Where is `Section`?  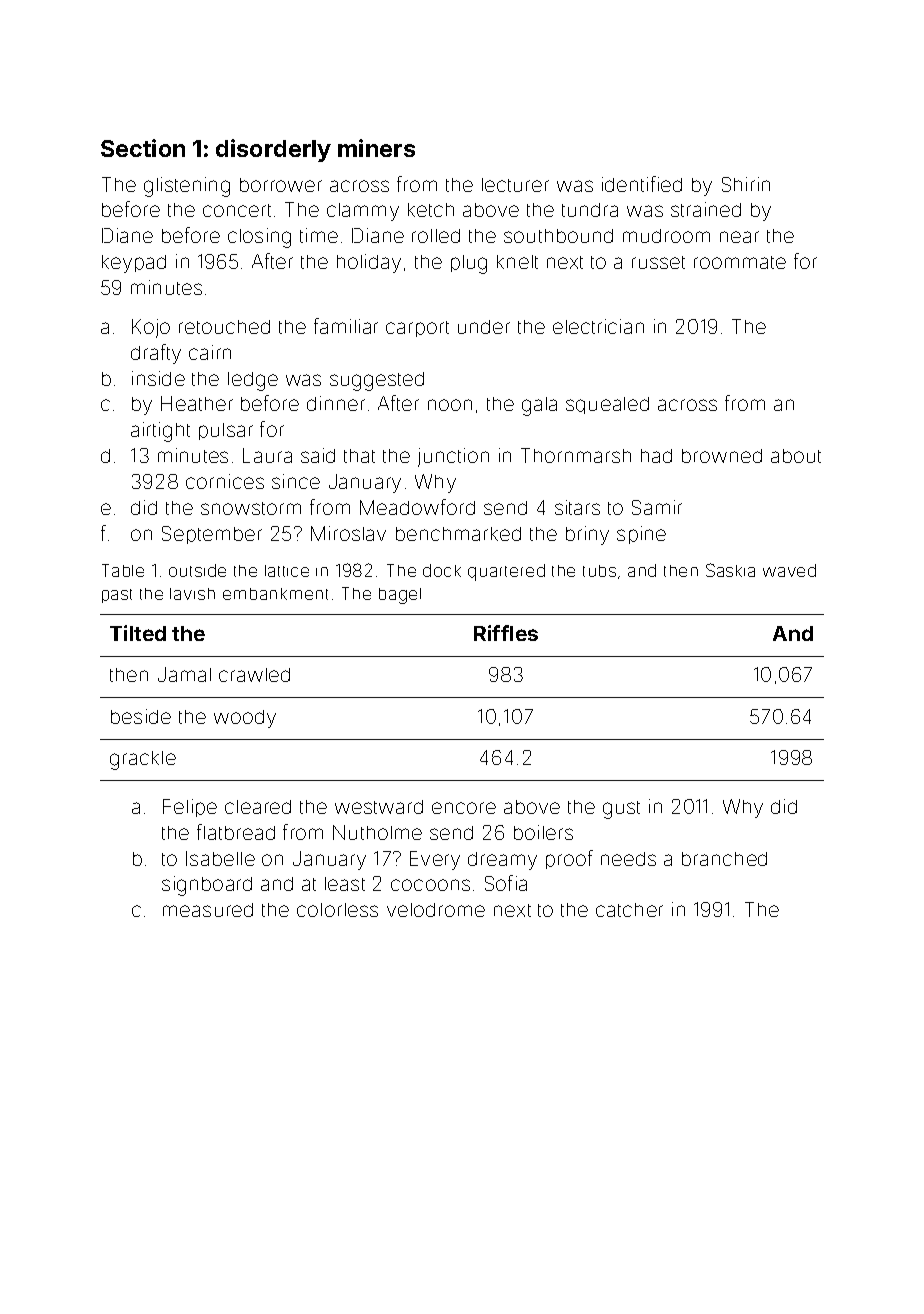 Section is located at coordinates (143, 148).
